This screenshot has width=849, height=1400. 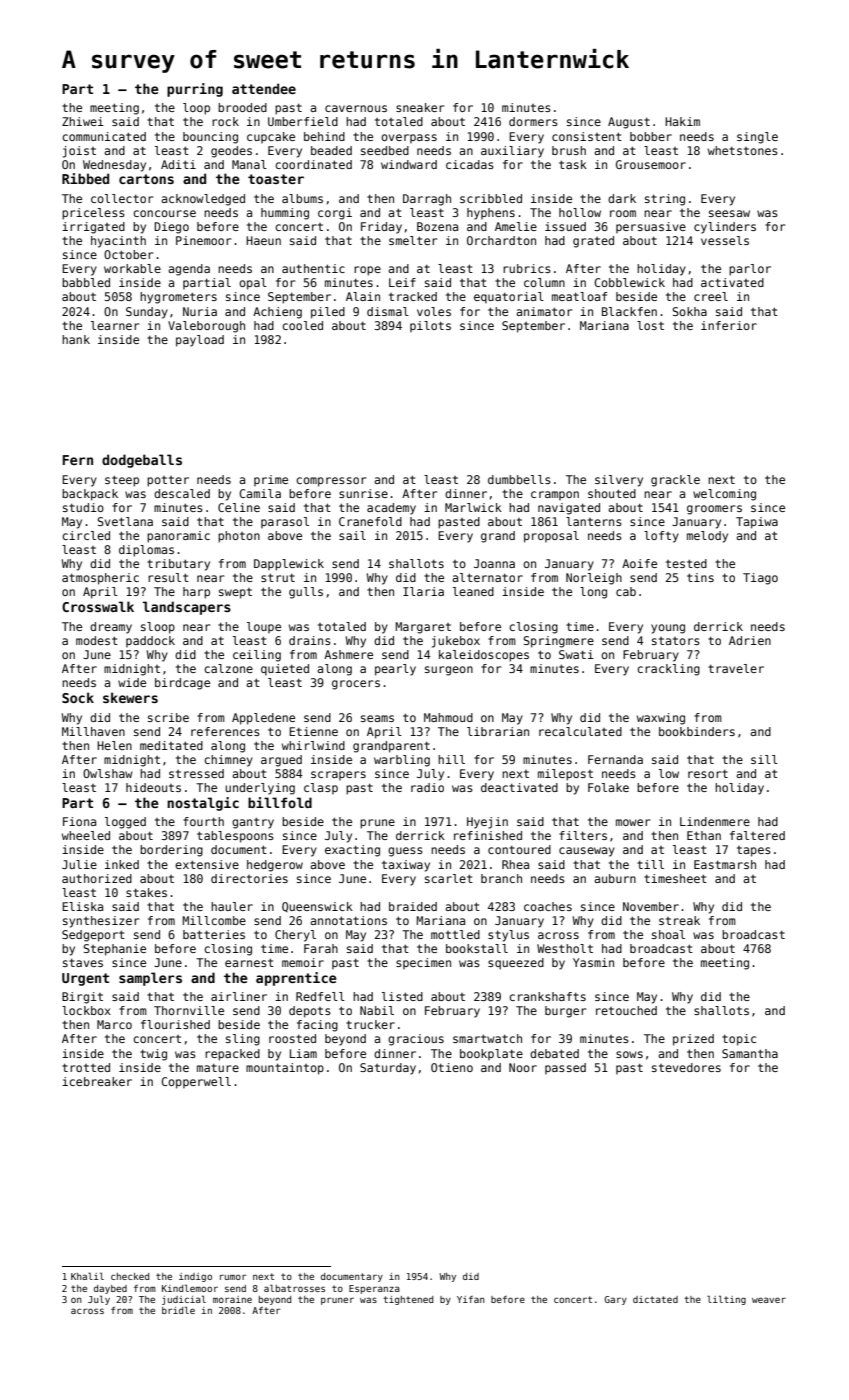 What do you see at coordinates (693, 1040) in the screenshot?
I see `prized` at bounding box center [693, 1040].
